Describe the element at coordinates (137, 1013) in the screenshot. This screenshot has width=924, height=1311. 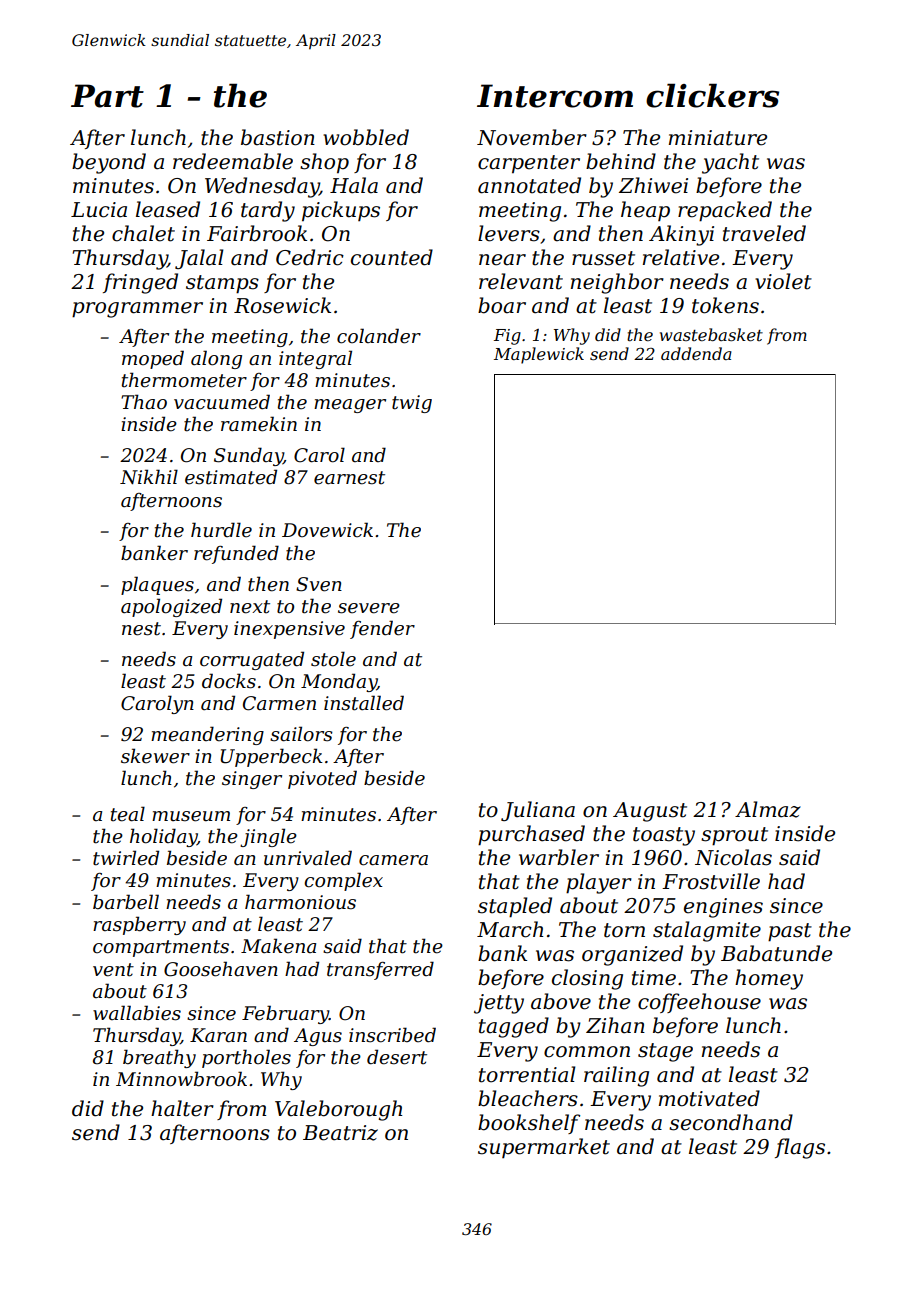
I see `wallabies` at that location.
